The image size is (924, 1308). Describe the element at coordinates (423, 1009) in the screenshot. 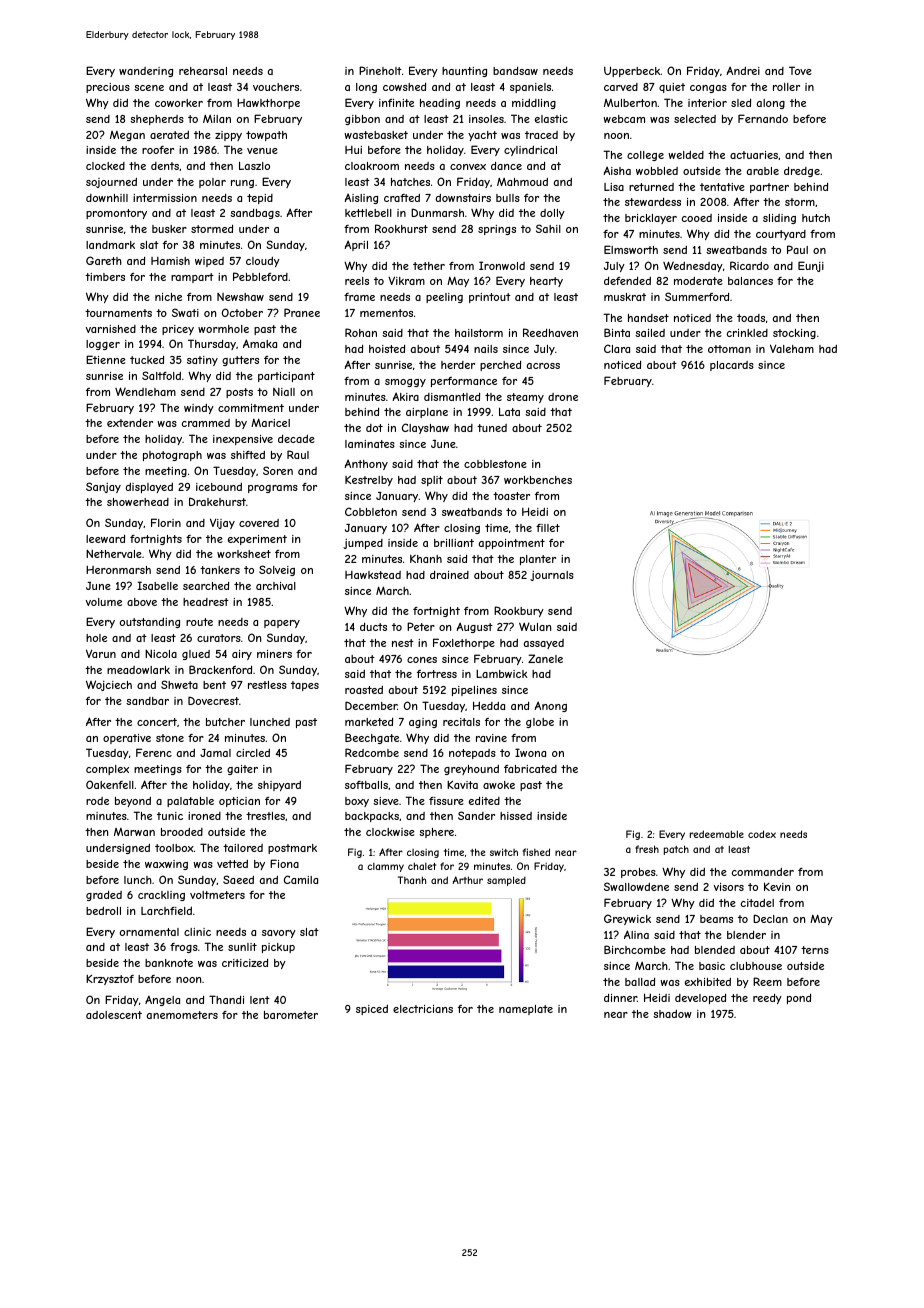

I see `electricians` at that location.
